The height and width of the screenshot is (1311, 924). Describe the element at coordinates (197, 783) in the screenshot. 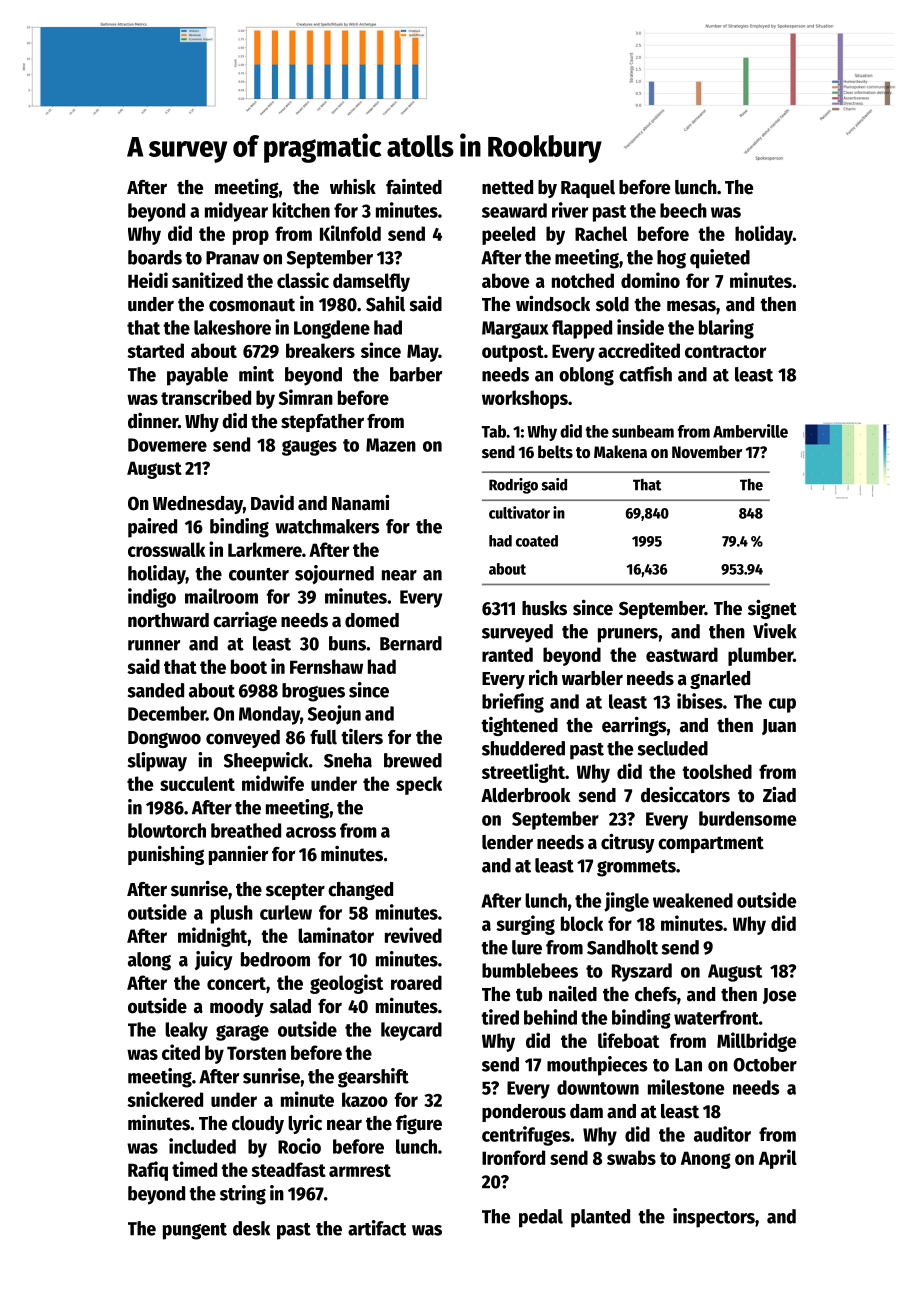

I see `succulent` at that location.
